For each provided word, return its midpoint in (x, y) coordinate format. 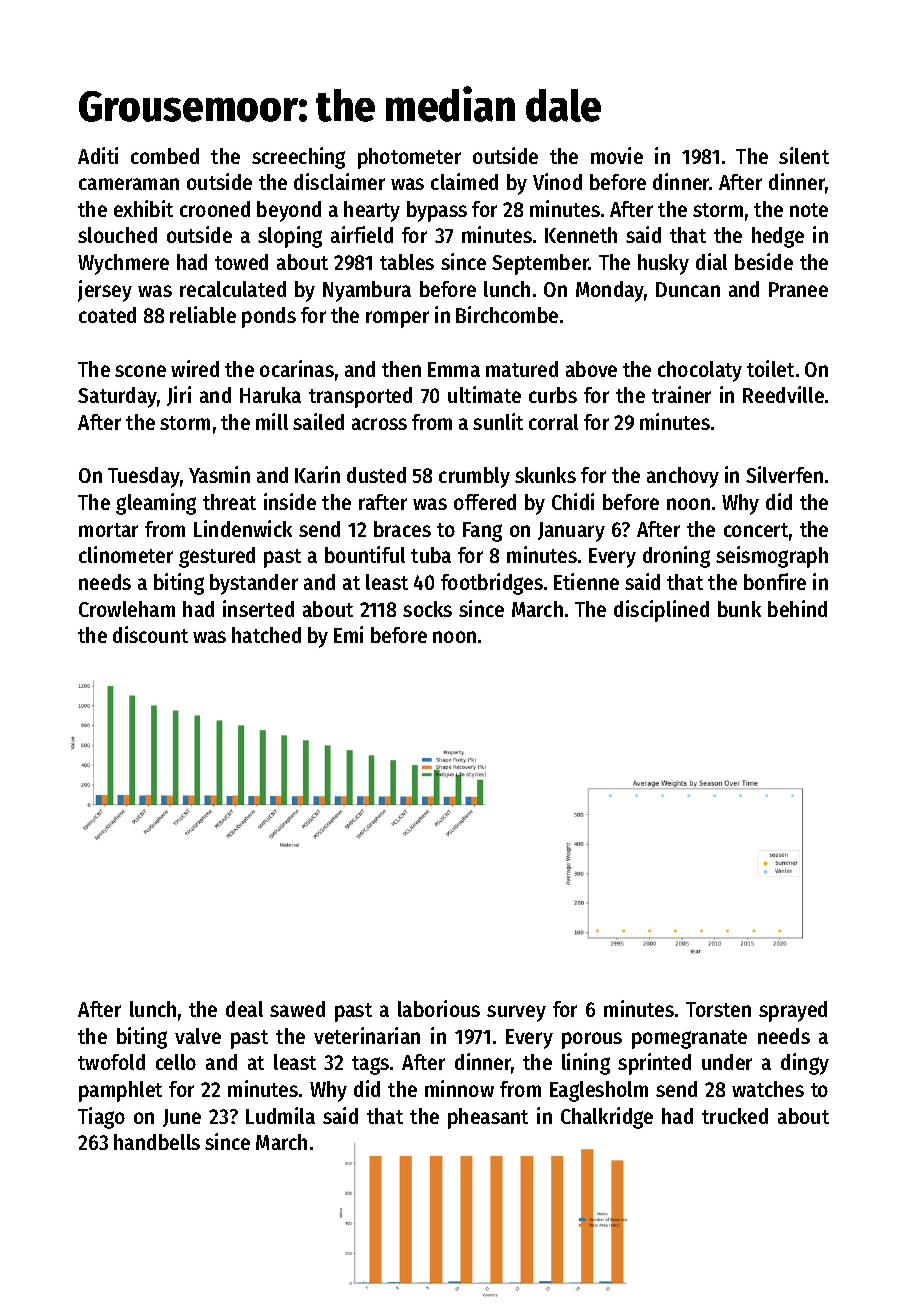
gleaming (156, 504)
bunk (739, 609)
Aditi (98, 155)
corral (553, 422)
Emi (348, 634)
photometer (409, 158)
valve (198, 1036)
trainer (681, 394)
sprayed (793, 1011)
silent (804, 155)
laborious (439, 1008)
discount (150, 634)
